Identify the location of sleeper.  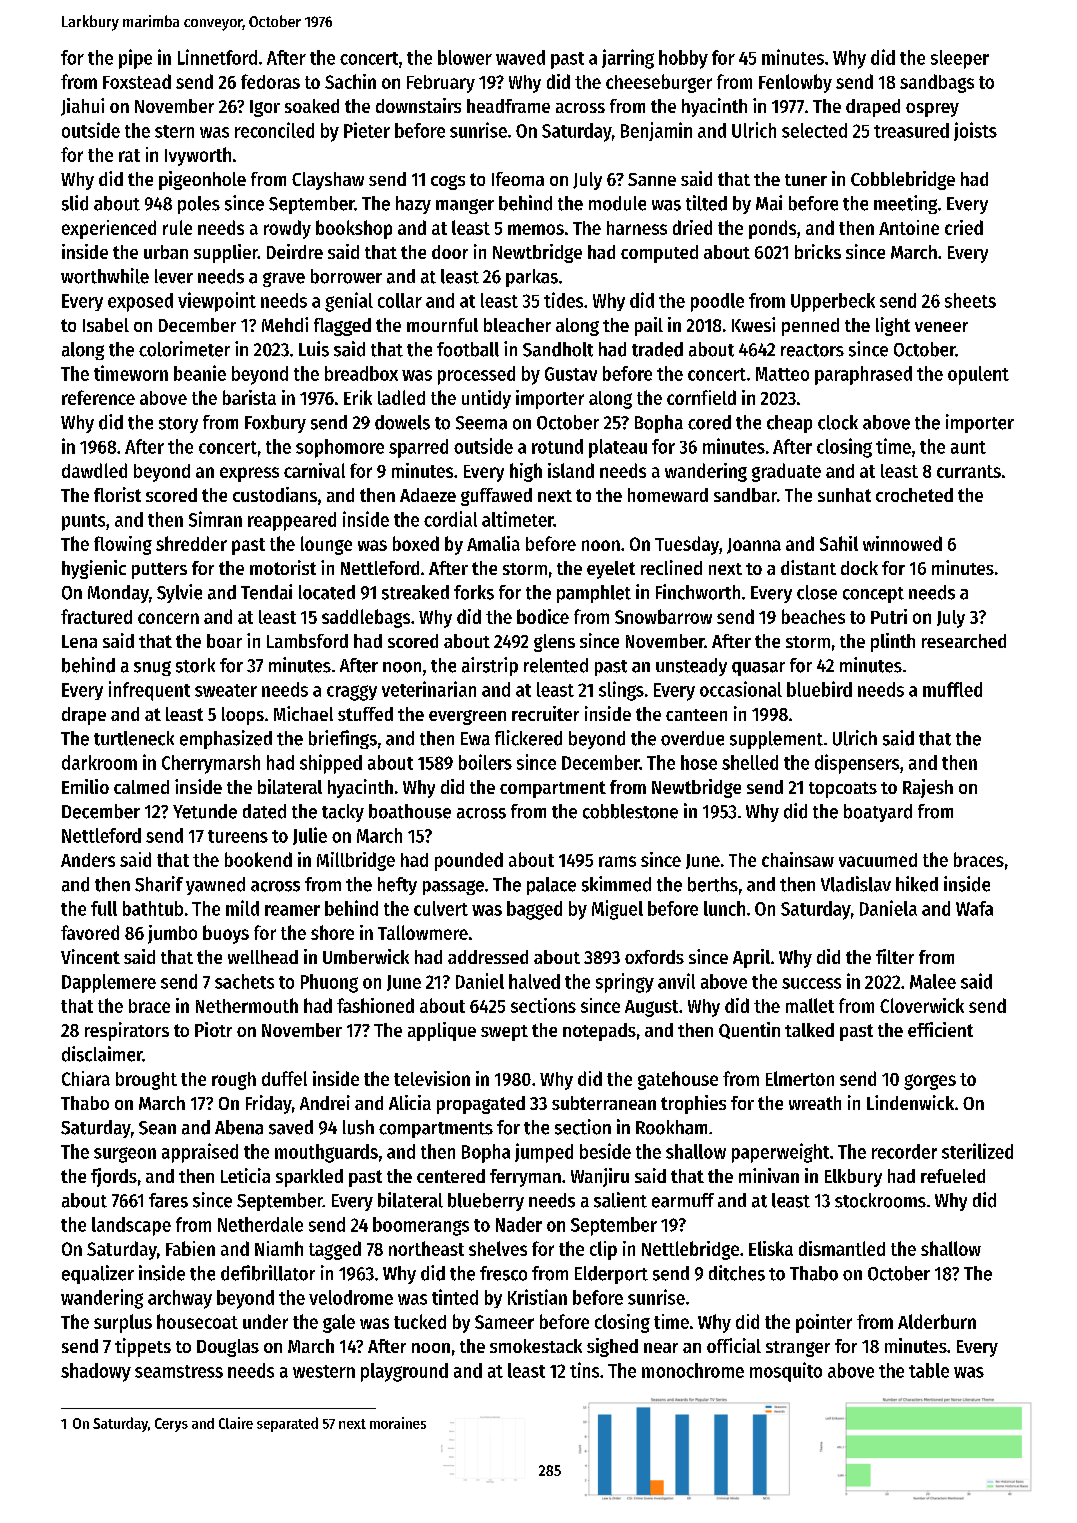
(960, 59).
